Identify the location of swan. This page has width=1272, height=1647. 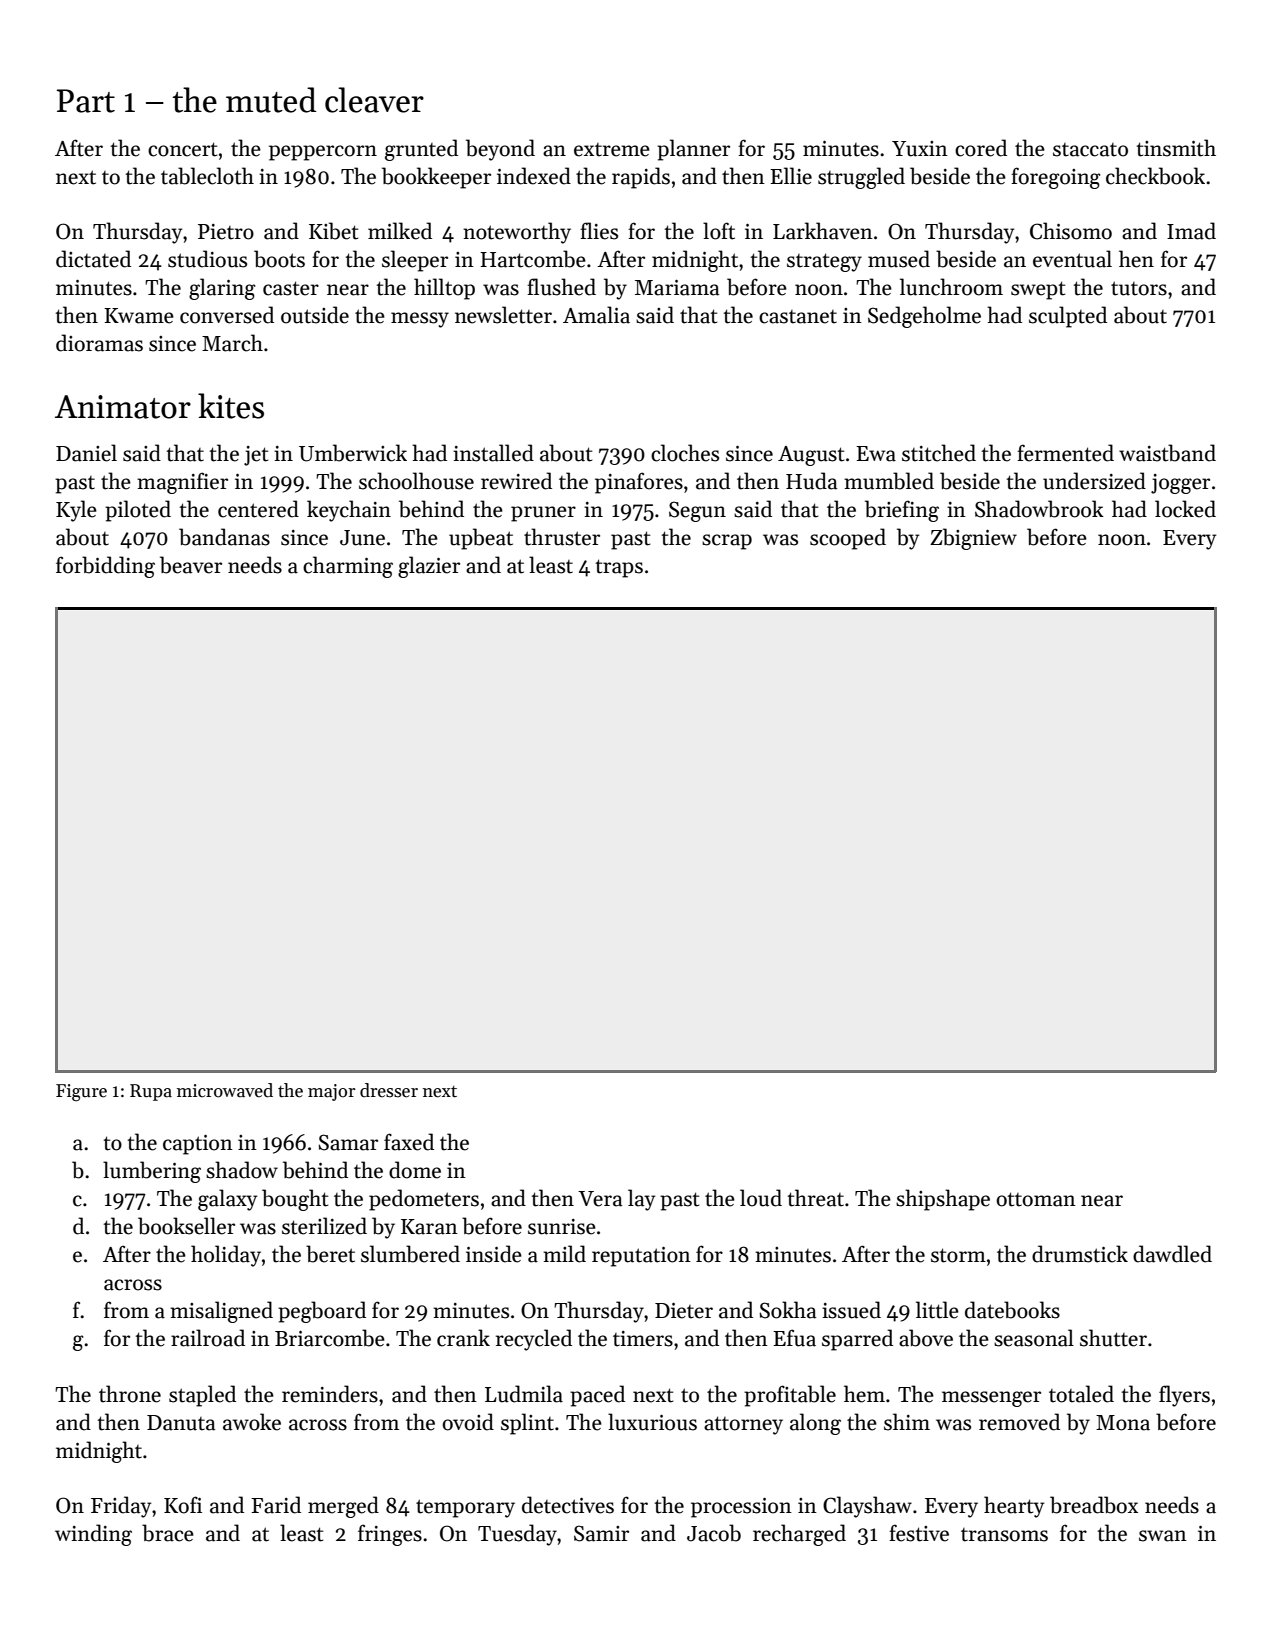
(1163, 1536).
